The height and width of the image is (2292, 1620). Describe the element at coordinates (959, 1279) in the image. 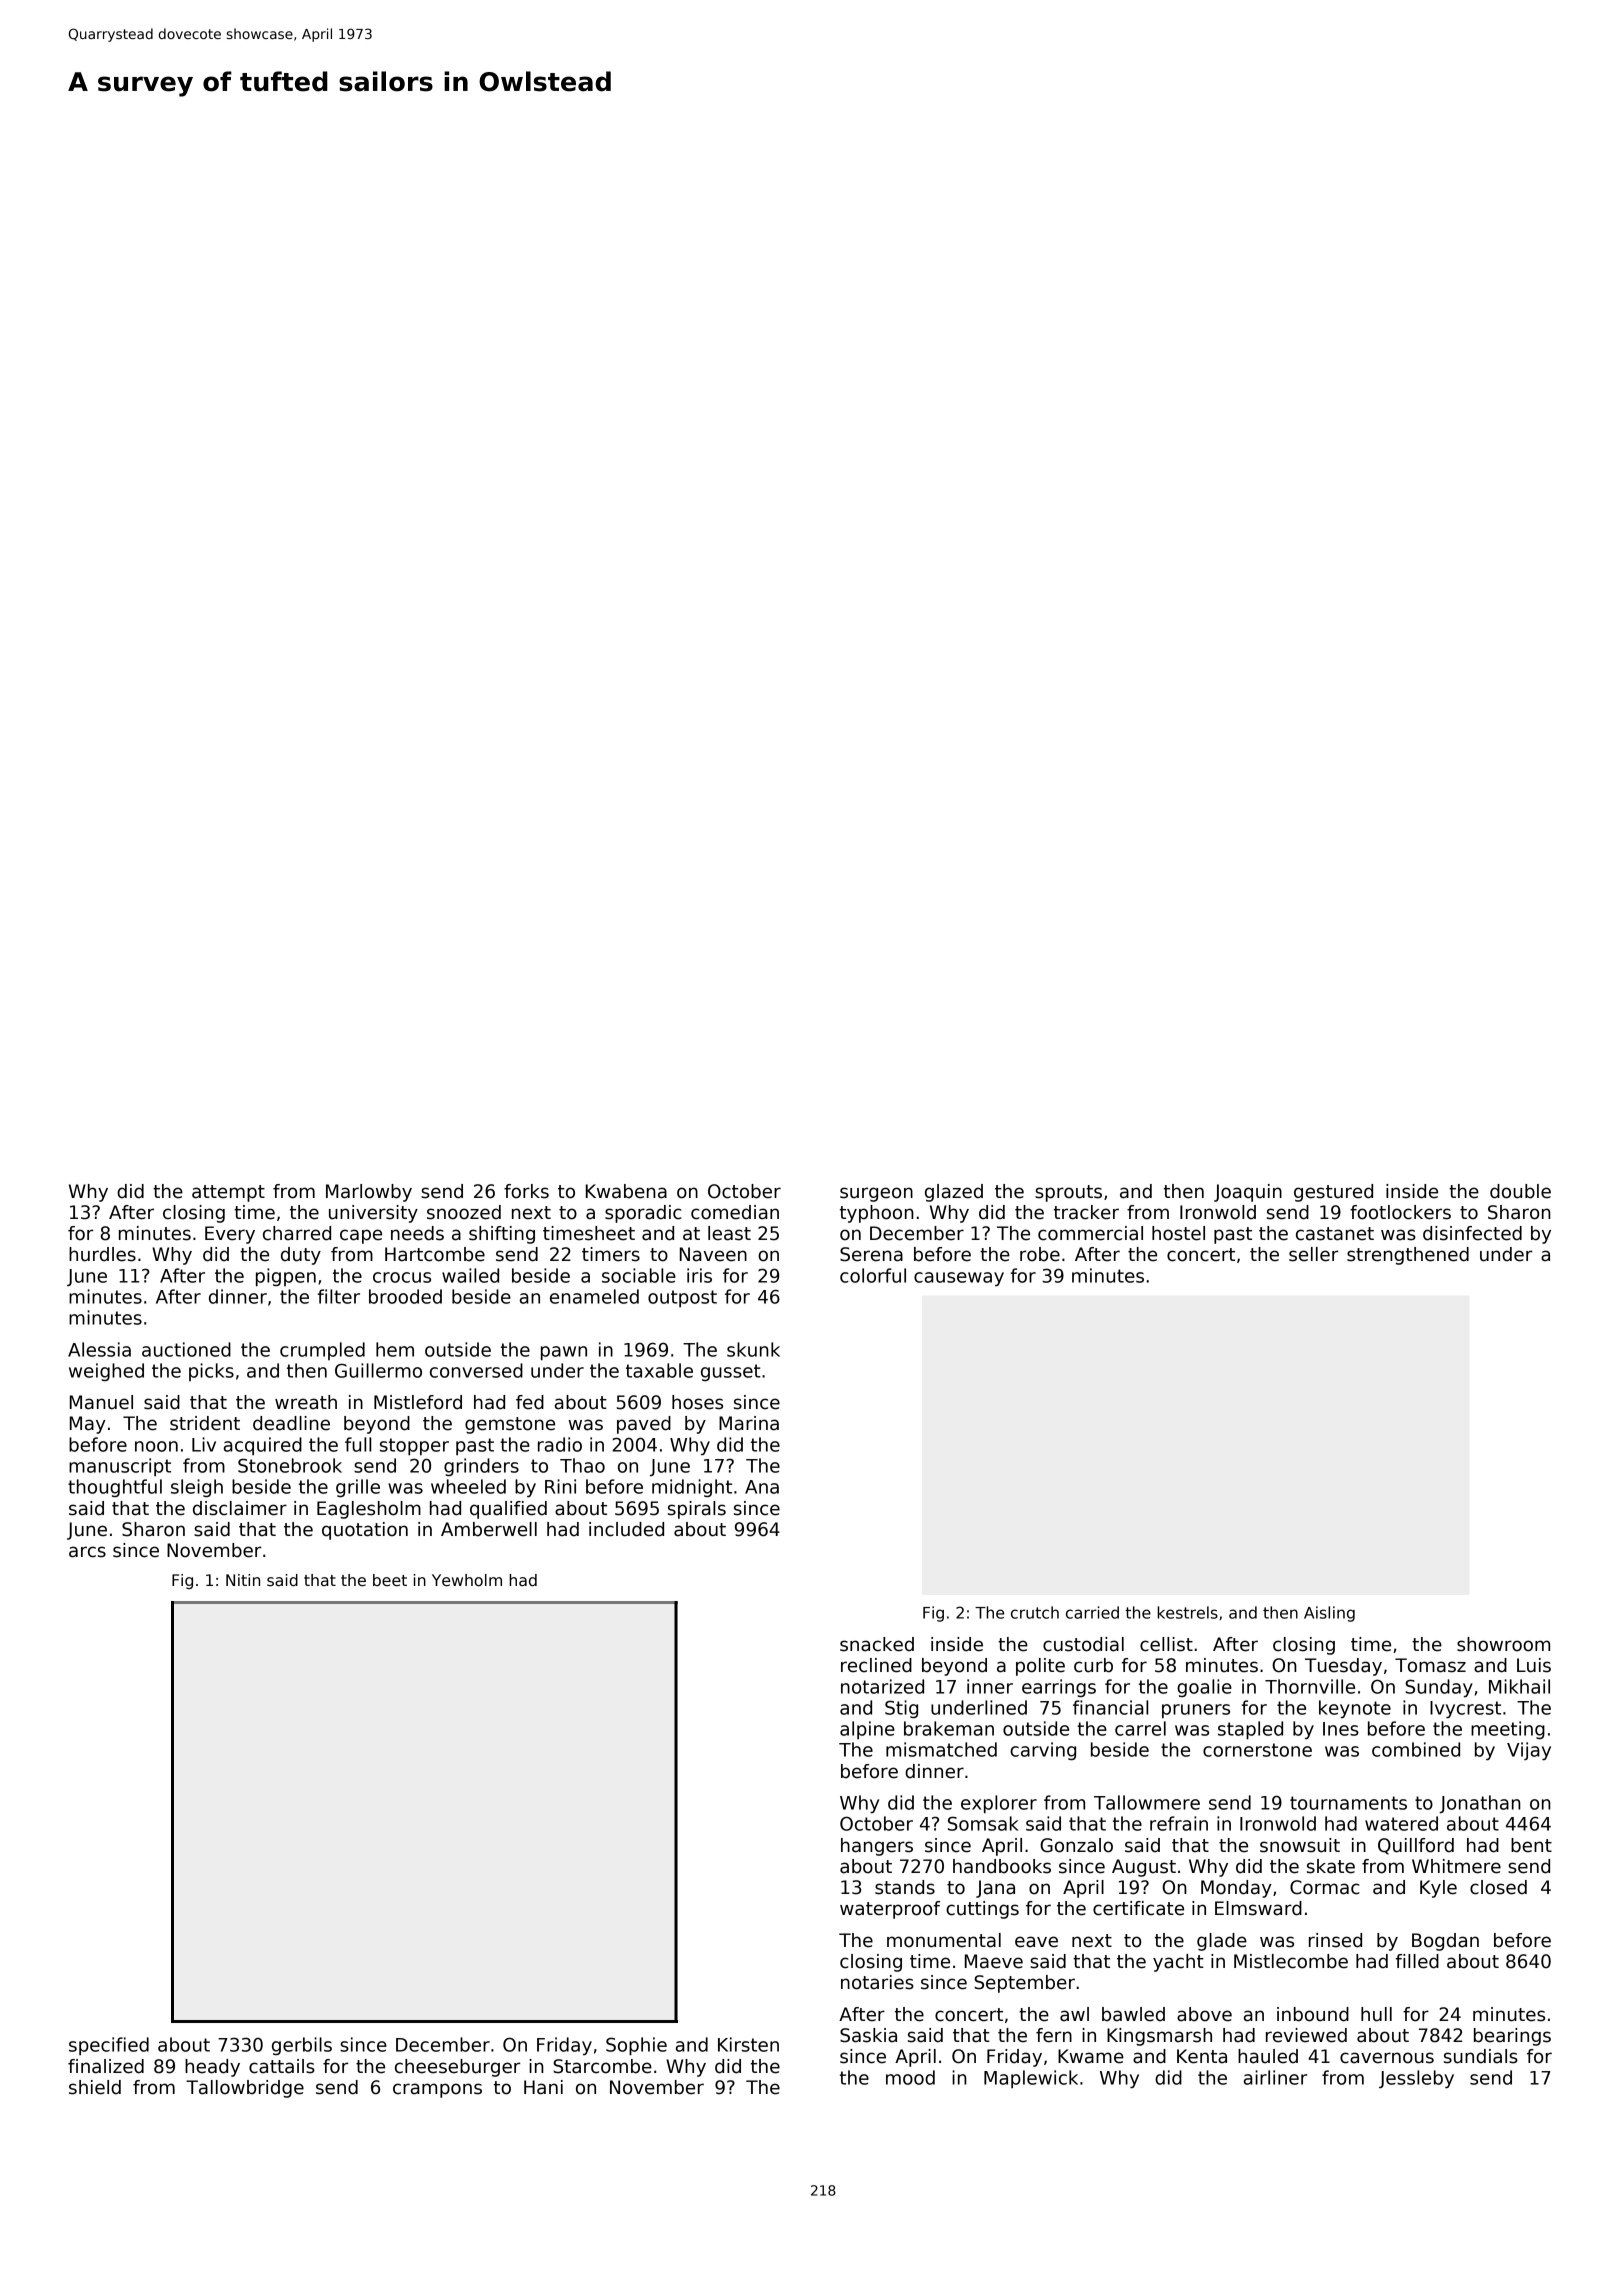

I see `causeway` at that location.
